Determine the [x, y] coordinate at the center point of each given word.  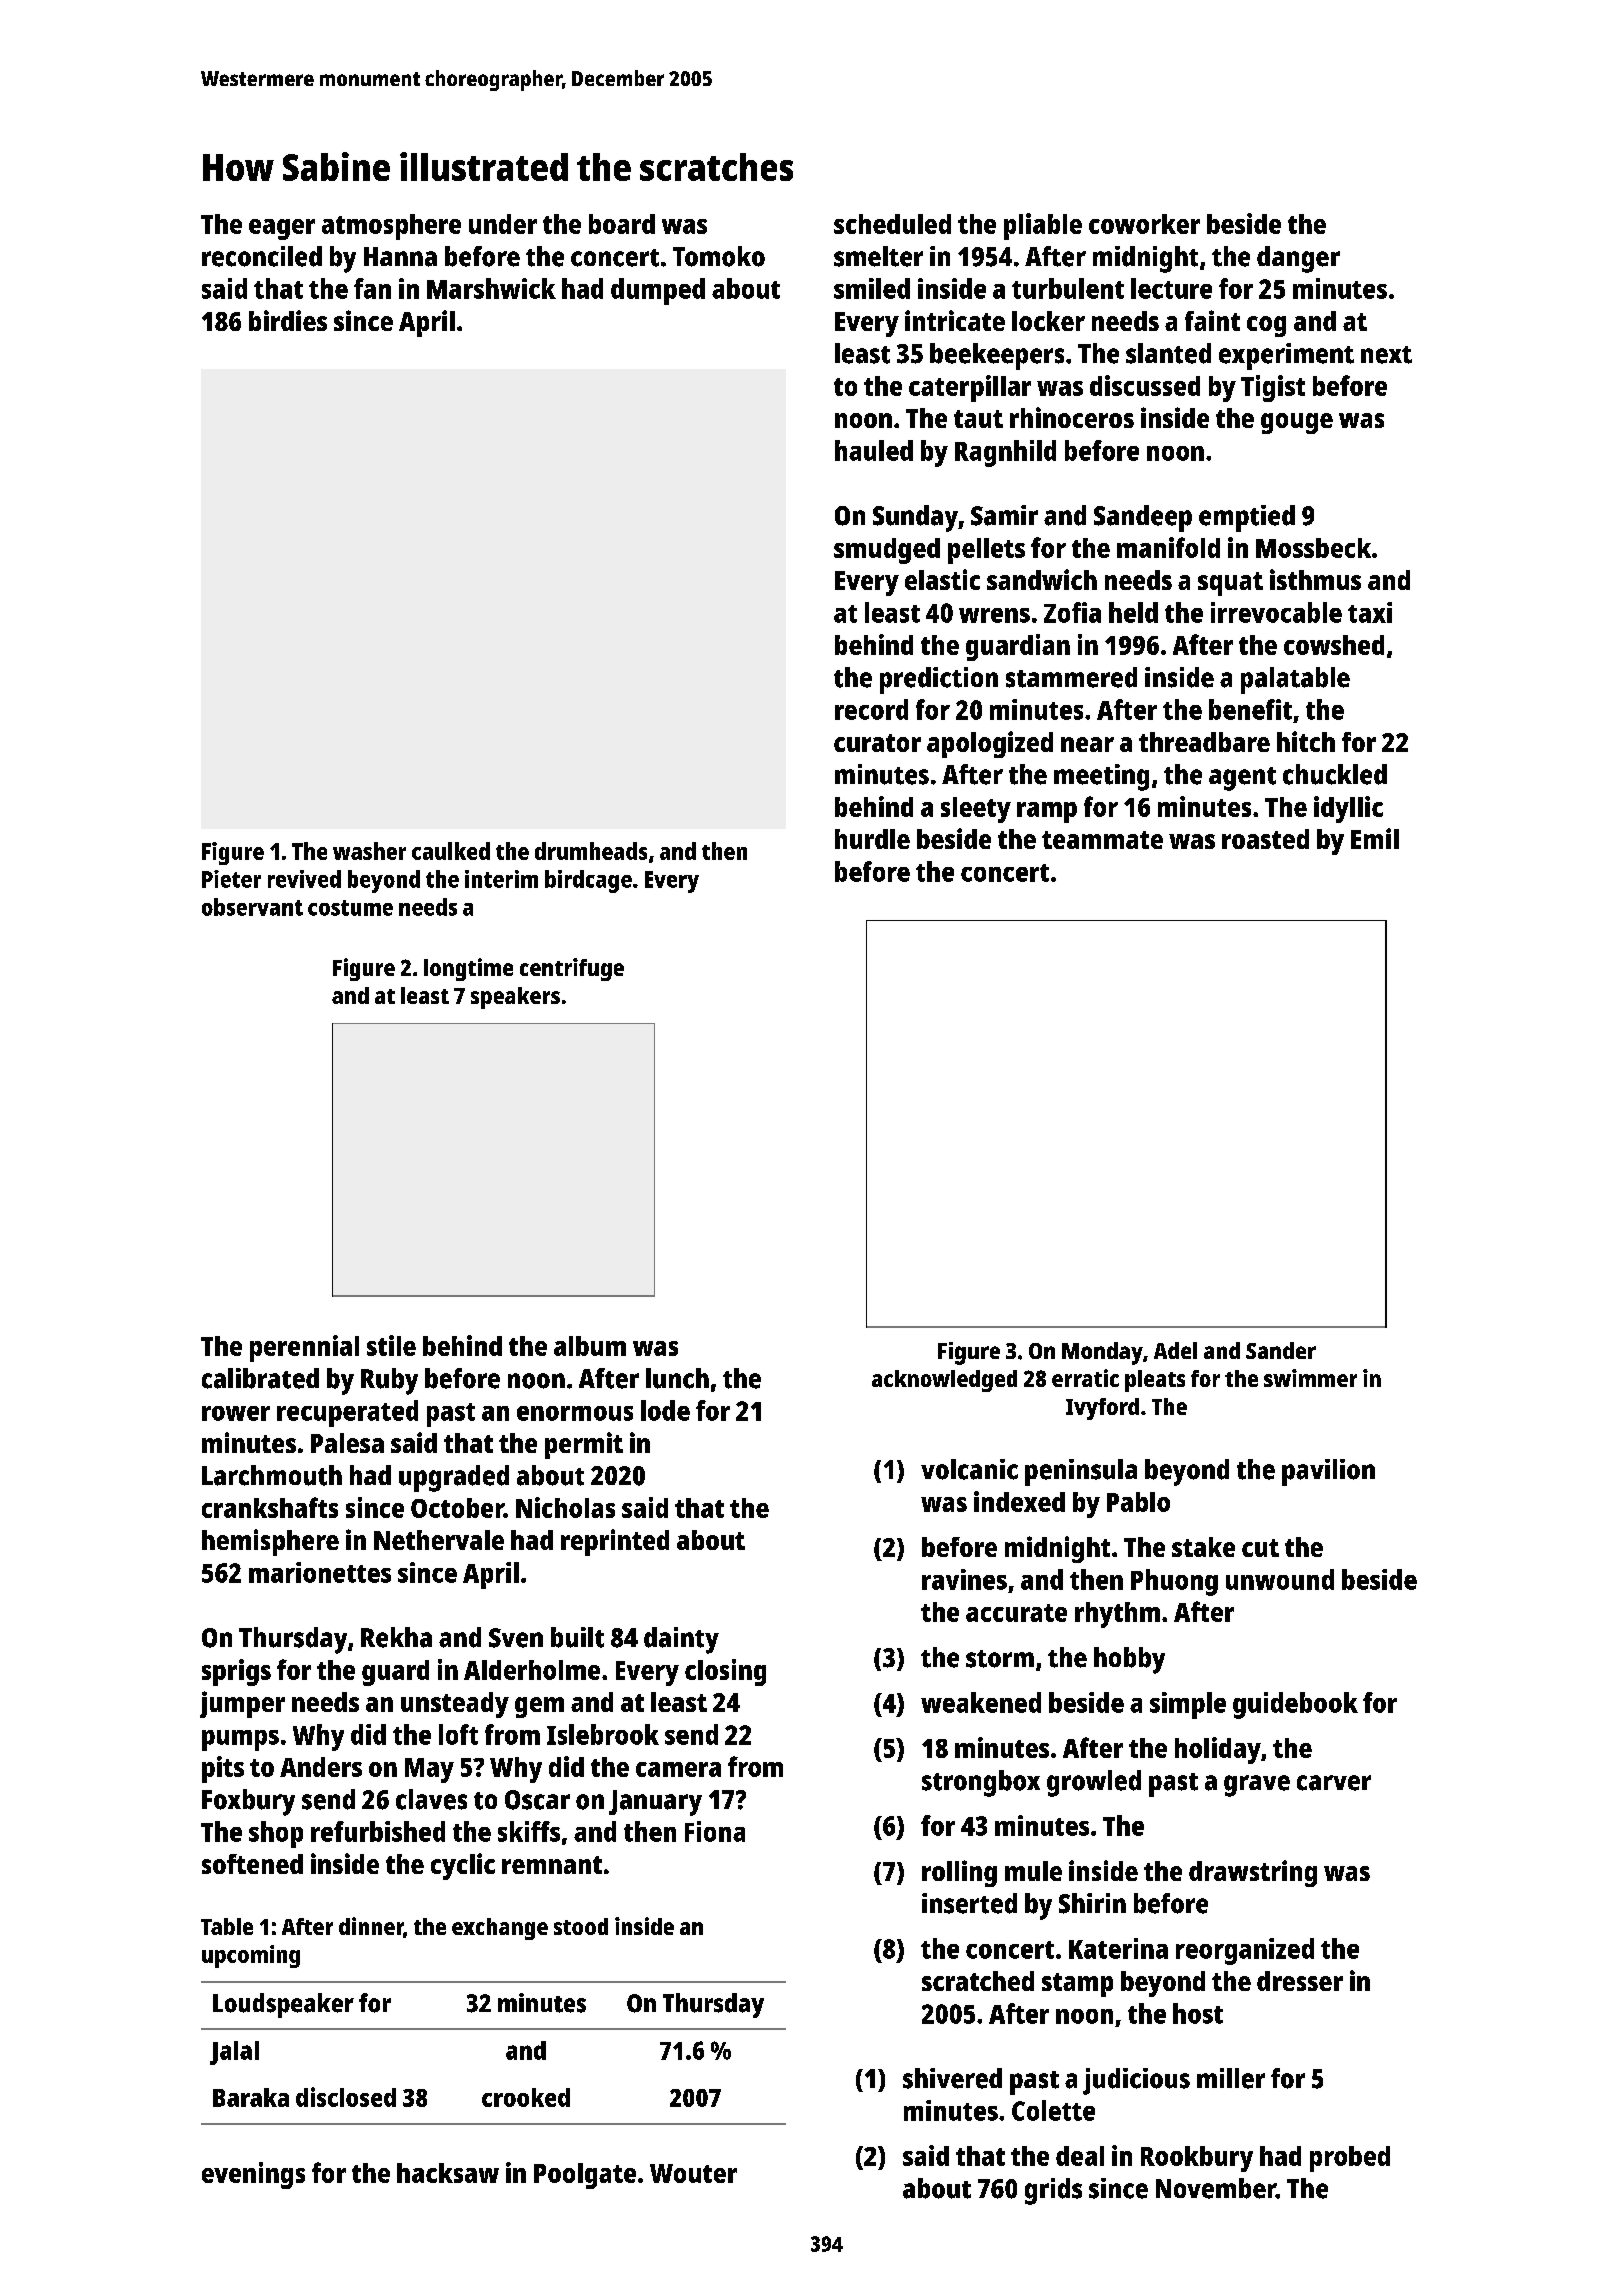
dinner [371, 1927]
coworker [1144, 224]
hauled [874, 450]
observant [252, 907]
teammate [1102, 840]
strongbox [981, 1783]
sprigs [236, 1672]
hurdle [872, 839]
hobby [1129, 1660]
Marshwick [491, 288]
